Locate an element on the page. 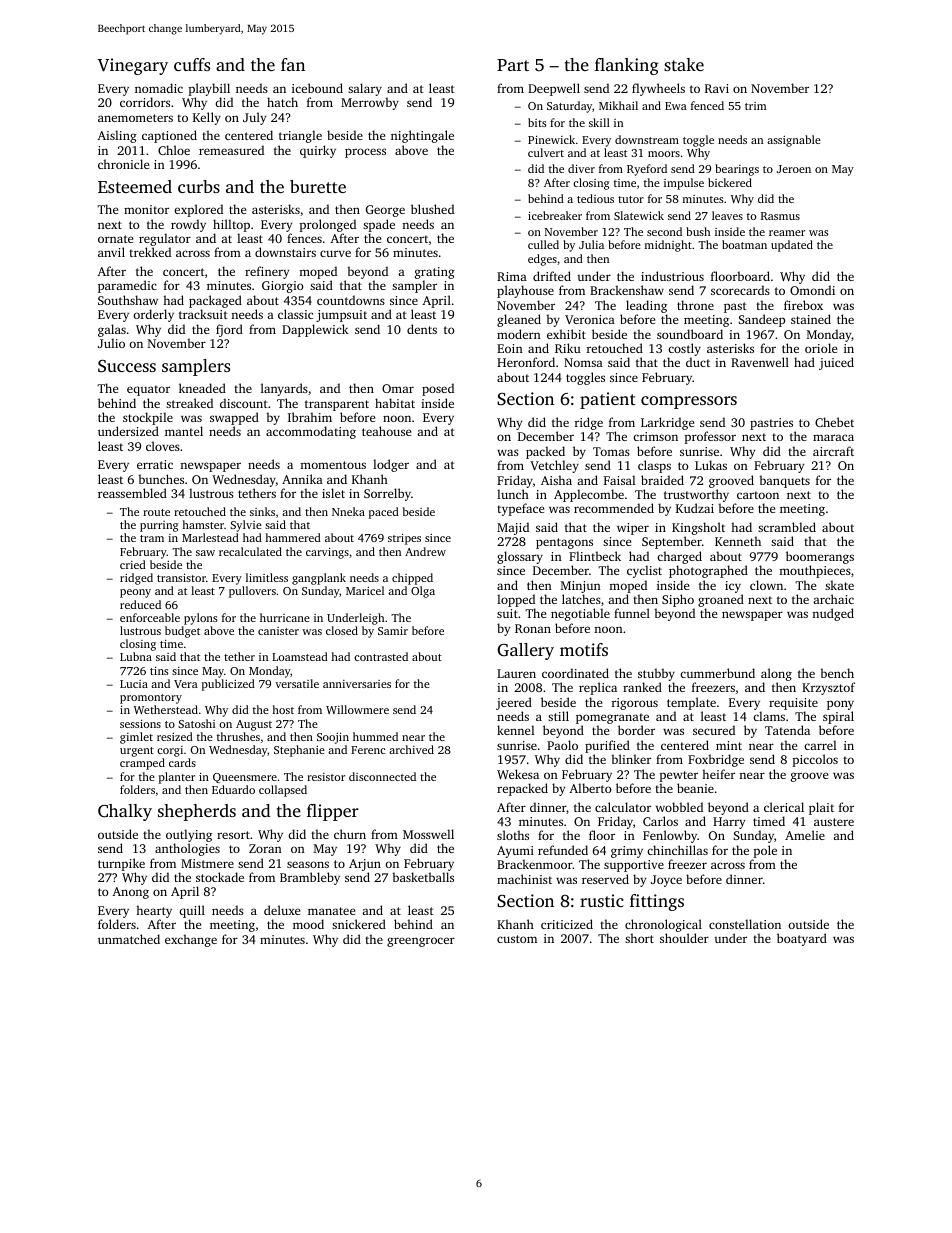  constellation is located at coordinates (745, 924).
